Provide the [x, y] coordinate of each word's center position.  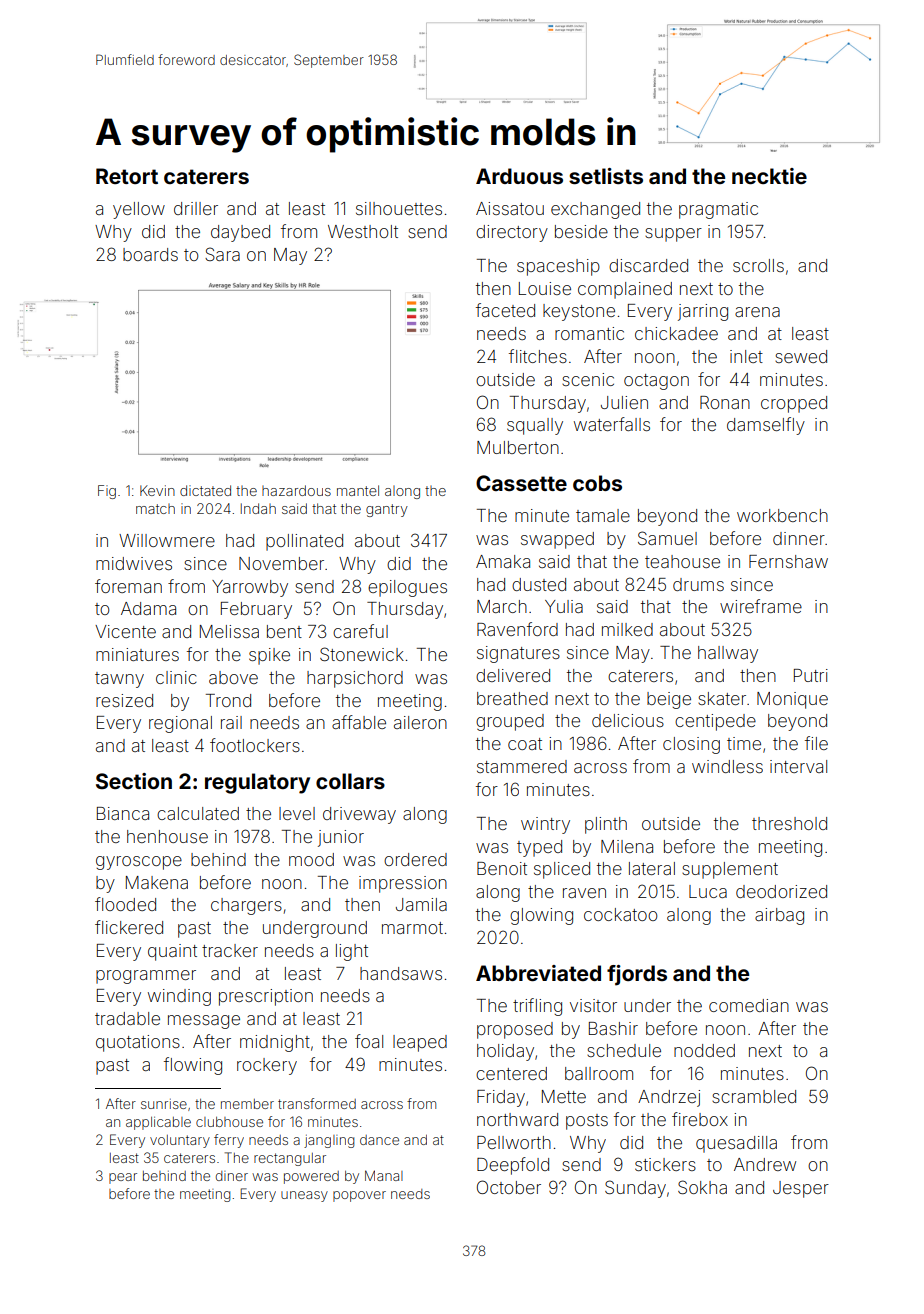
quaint [172, 952]
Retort [127, 176]
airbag [779, 916]
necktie [769, 176]
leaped [420, 1043]
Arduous [519, 176]
